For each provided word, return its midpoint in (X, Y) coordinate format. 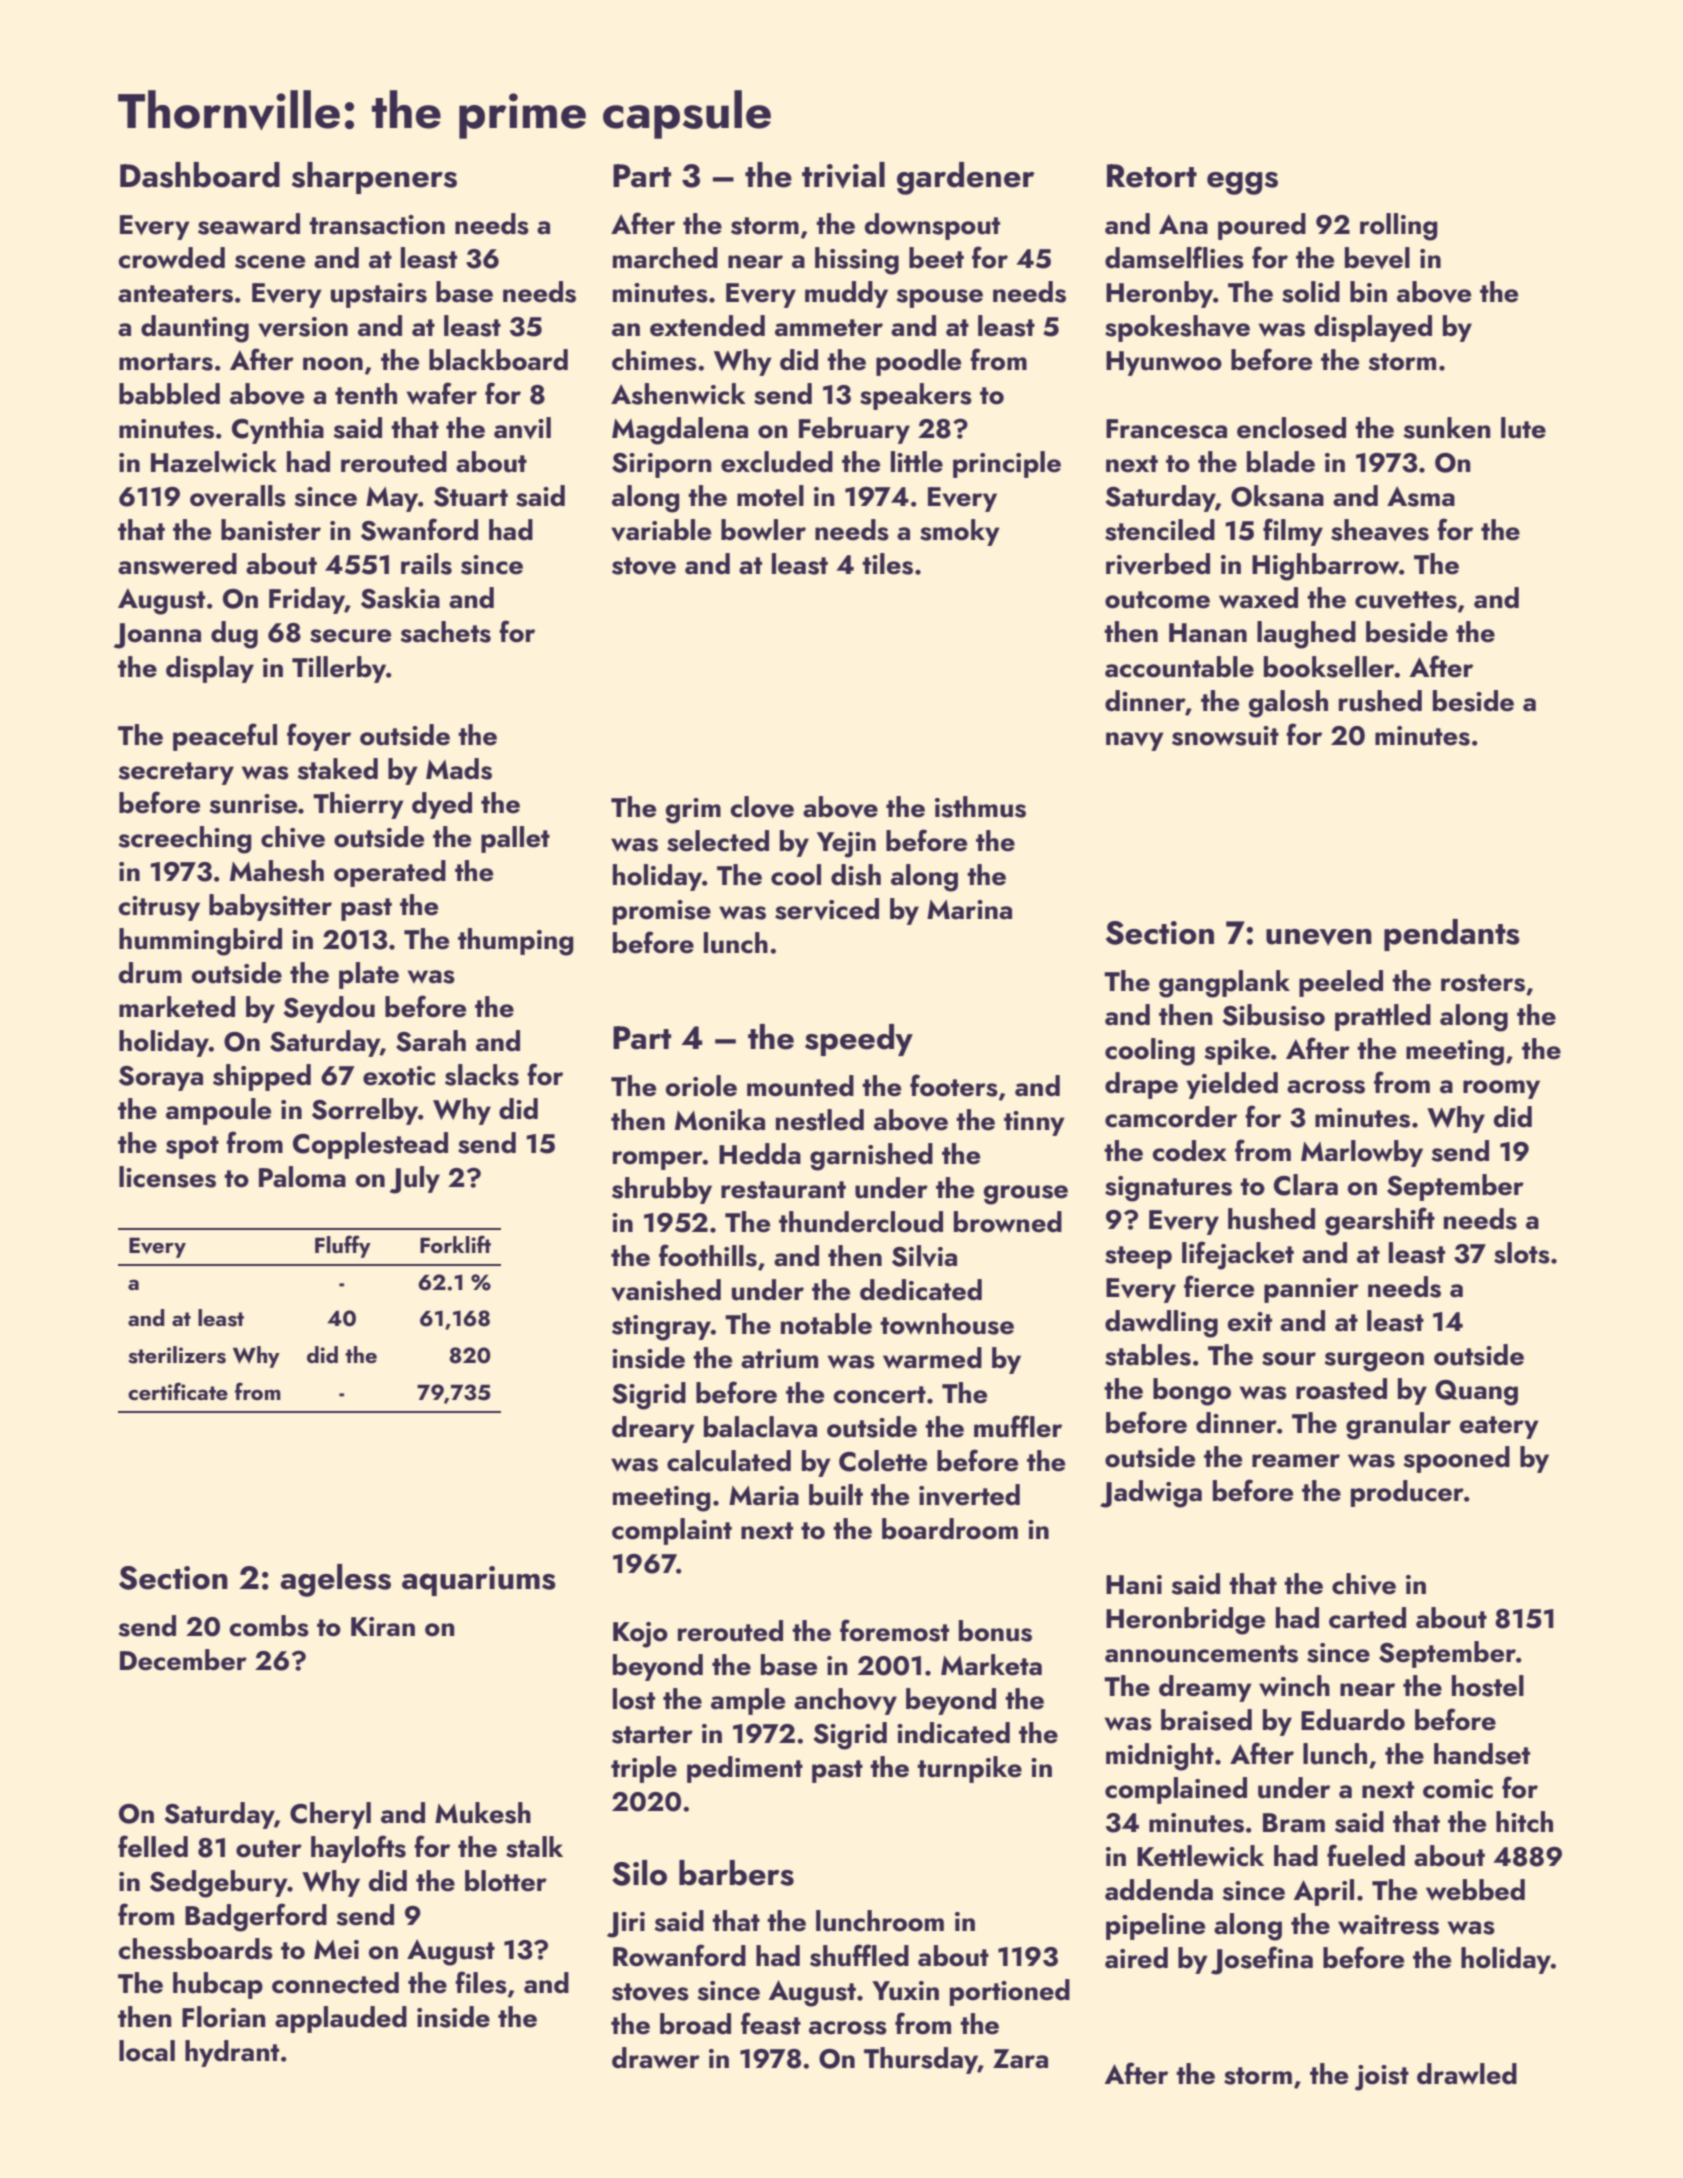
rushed (1380, 701)
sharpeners (374, 178)
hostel (1488, 1686)
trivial (843, 175)
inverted (969, 1495)
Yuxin (905, 1991)
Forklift (455, 1244)
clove (762, 807)
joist (1382, 2078)
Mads (459, 769)
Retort (1152, 176)
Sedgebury (219, 1884)
